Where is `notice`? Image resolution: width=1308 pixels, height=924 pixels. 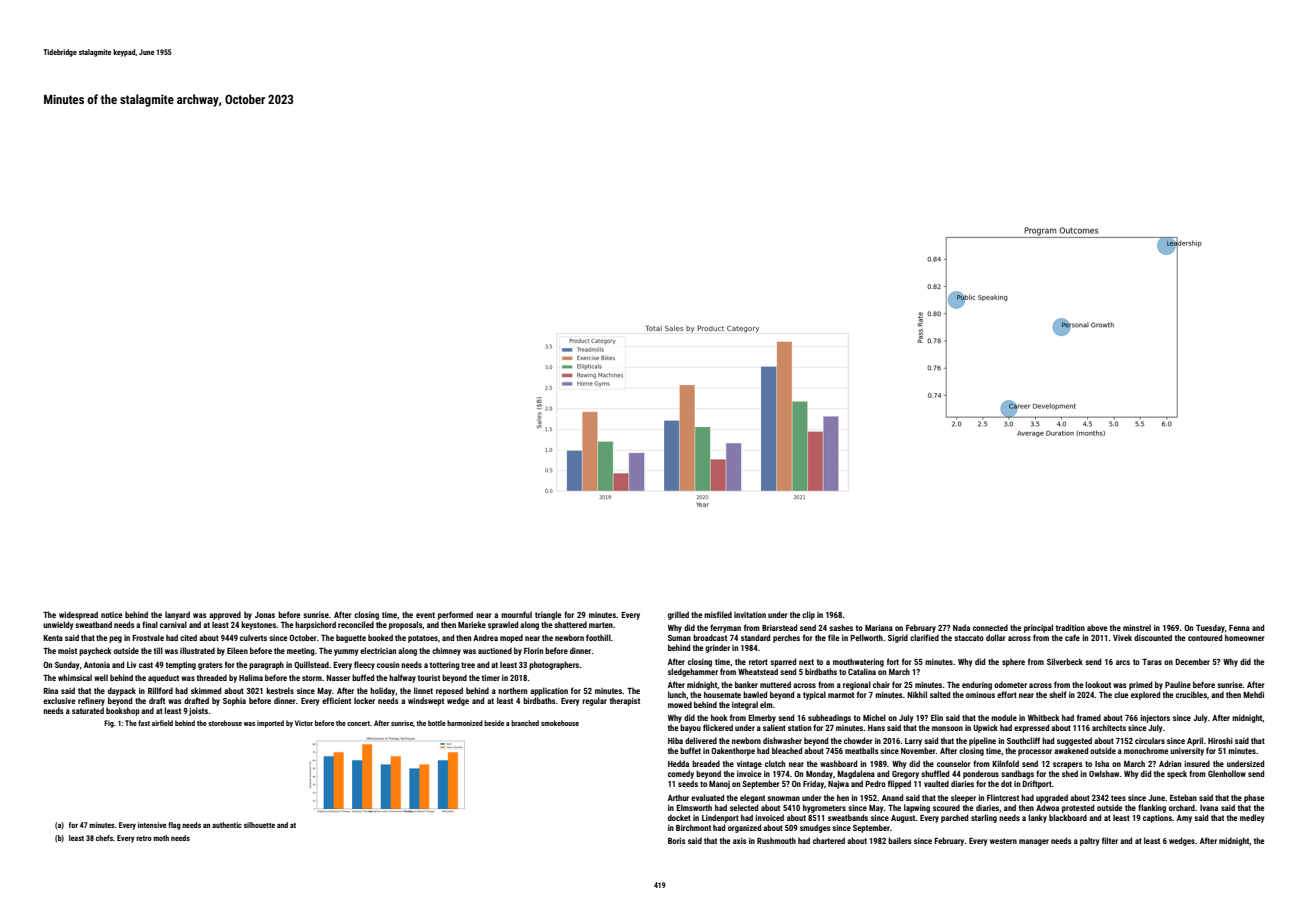
notice is located at coordinates (112, 615).
